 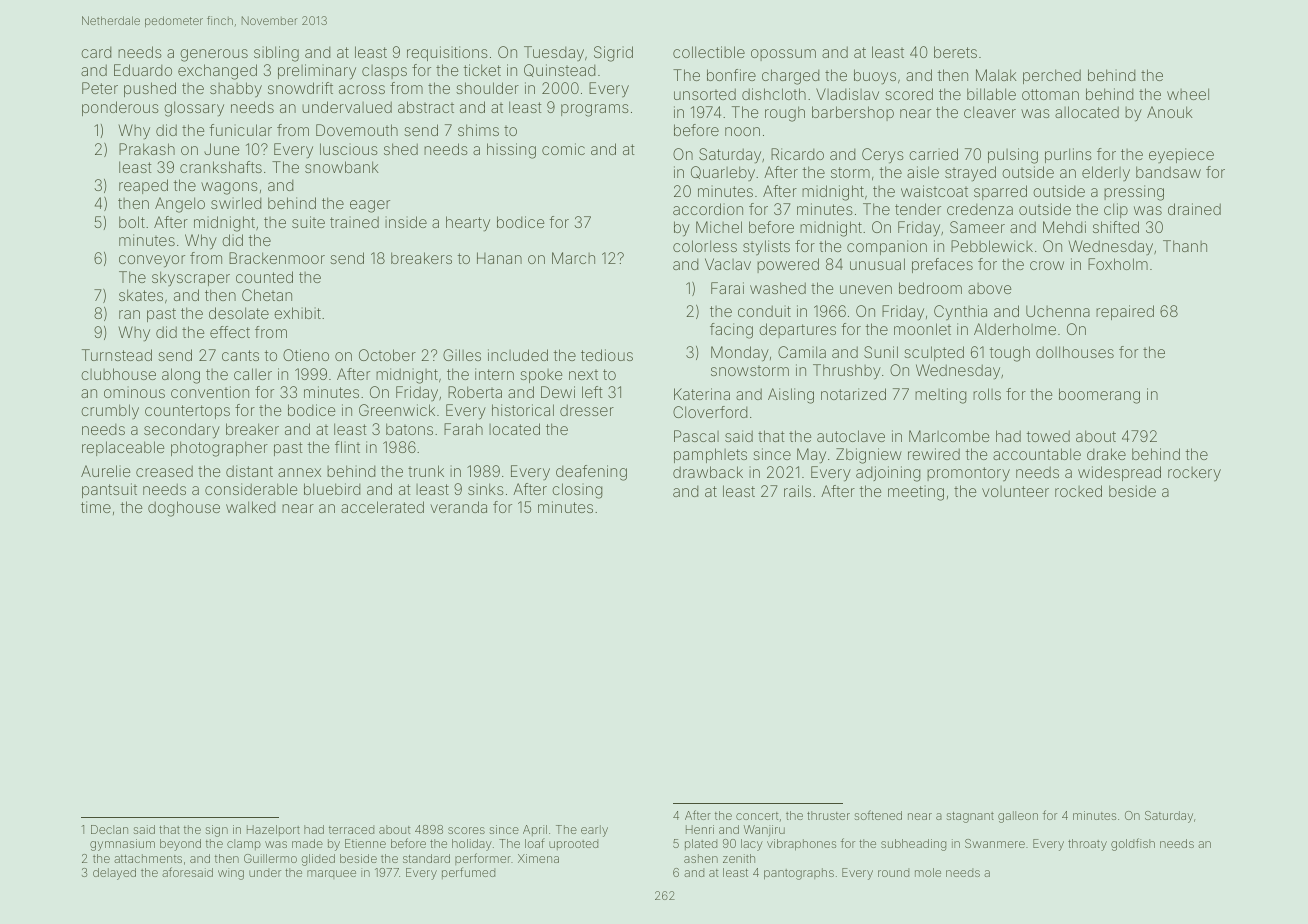 I want to click on funicular, so click(x=240, y=130).
